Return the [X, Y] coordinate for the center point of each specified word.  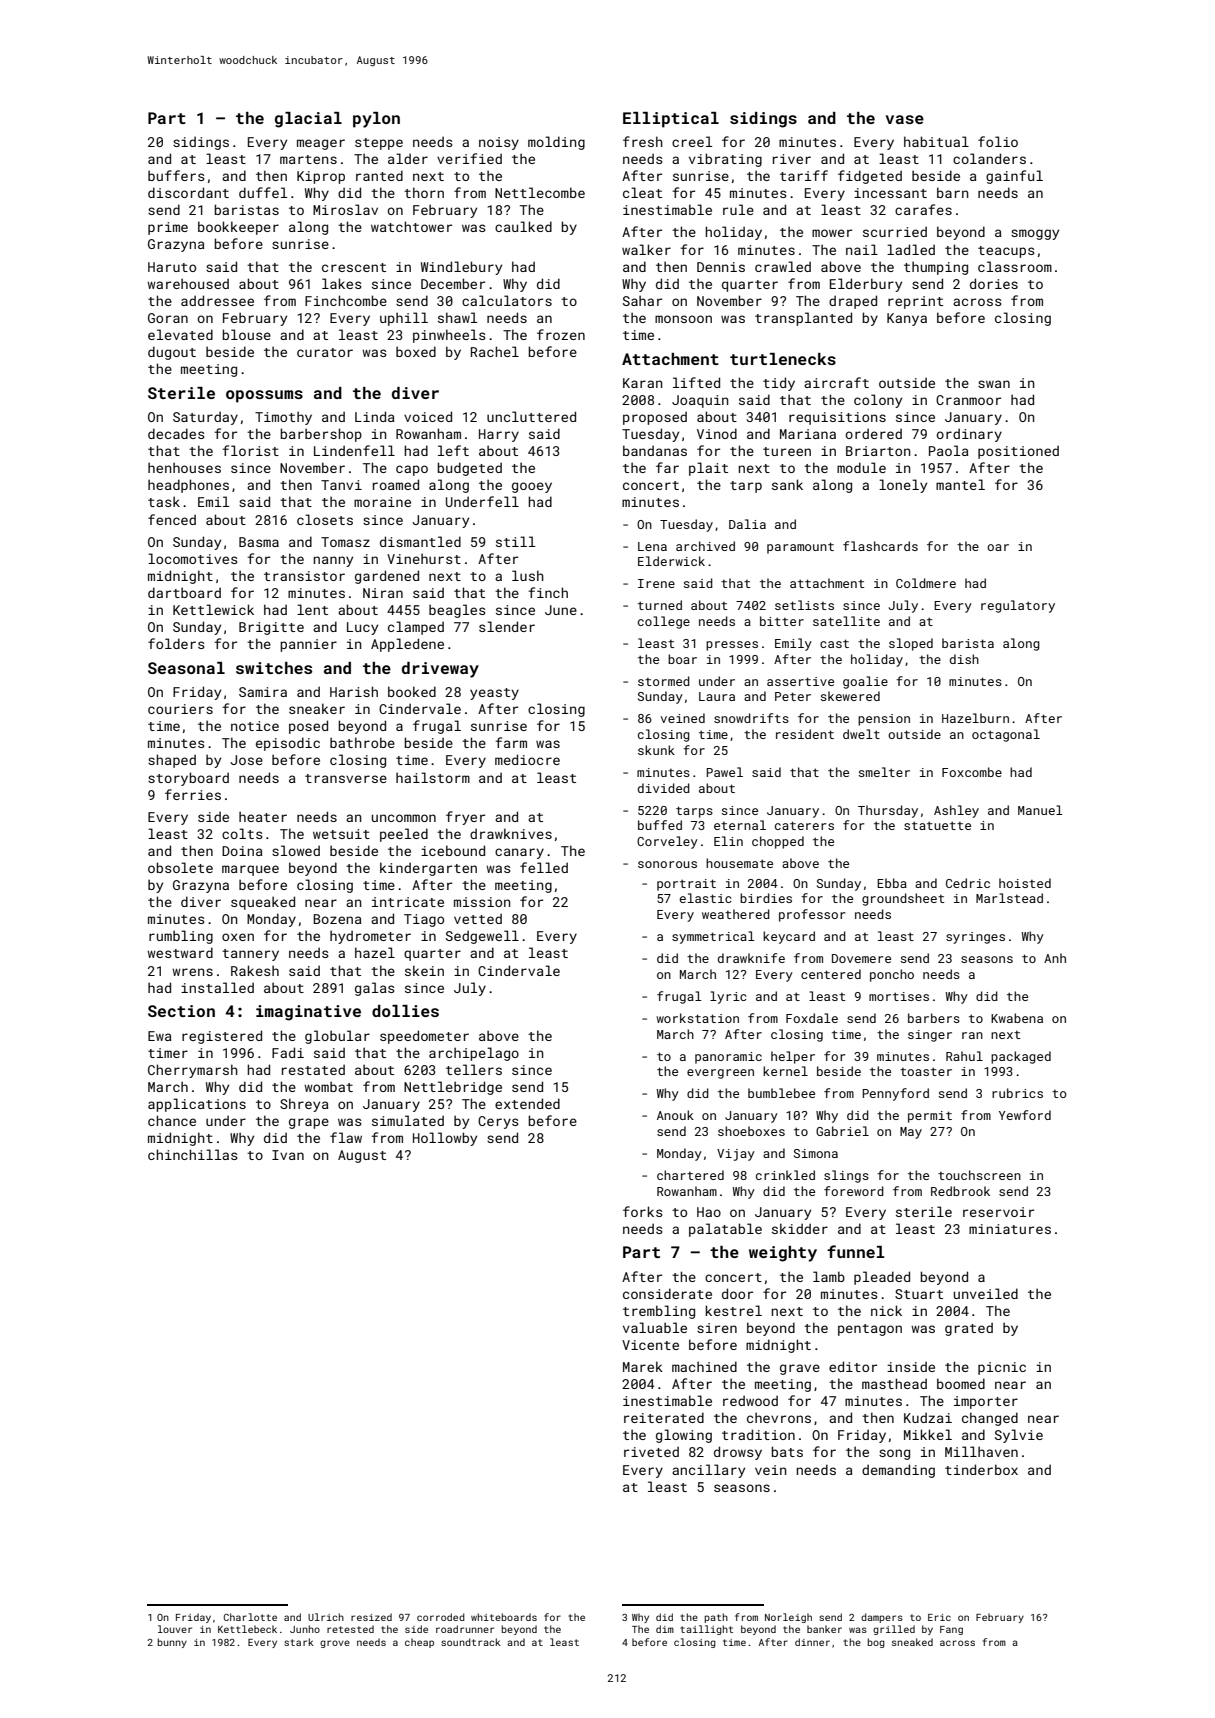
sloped [911, 644]
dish [964, 659]
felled [544, 867]
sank [787, 484]
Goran [168, 318]
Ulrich [326, 1617]
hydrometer [370, 937]
